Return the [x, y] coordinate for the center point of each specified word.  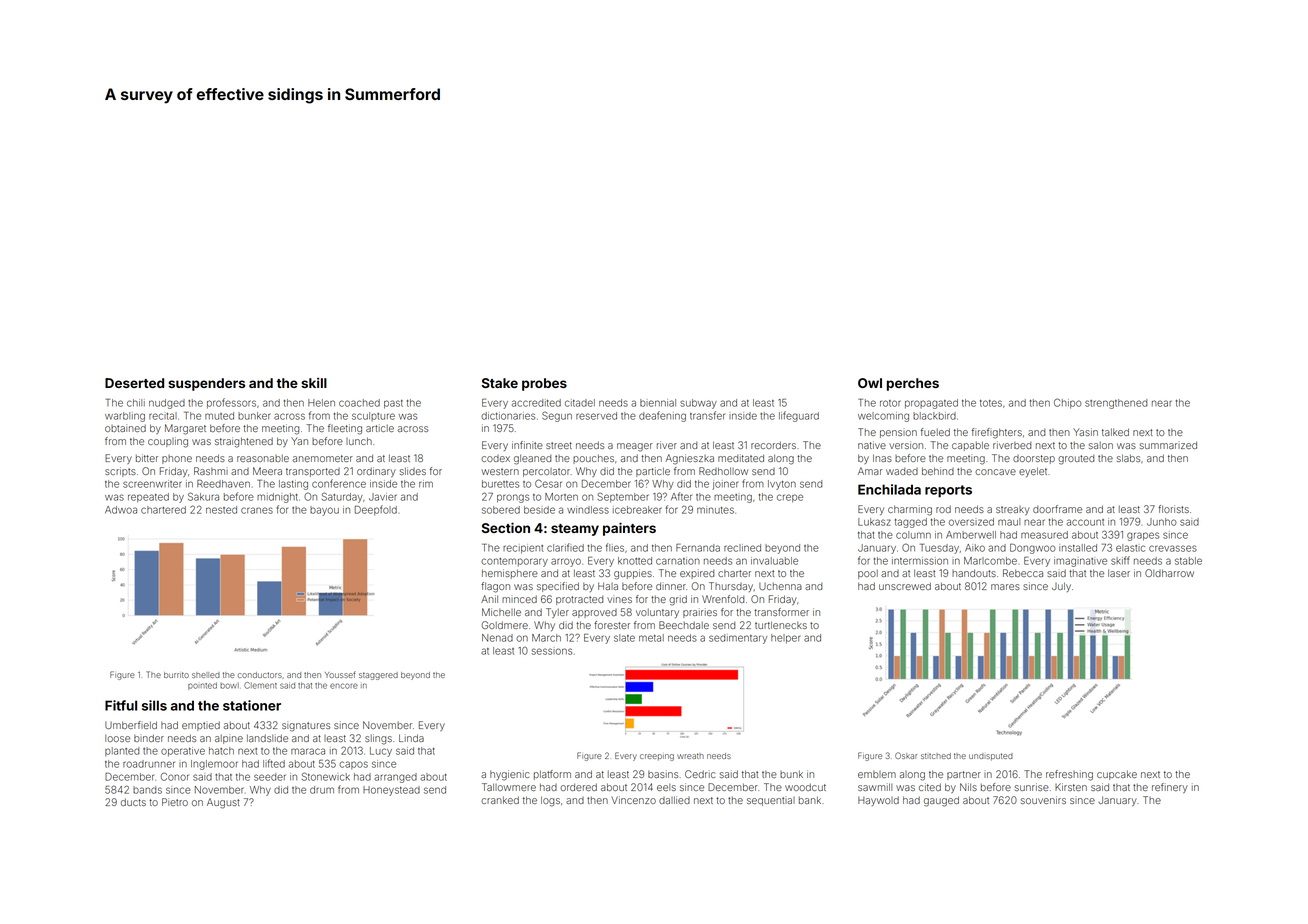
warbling [125, 417]
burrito [176, 675]
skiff [1120, 560]
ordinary [376, 472]
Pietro [175, 802]
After [681, 496]
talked [1115, 432]
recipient [523, 549]
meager [635, 447]
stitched [936, 756]
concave [995, 472]
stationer [252, 705]
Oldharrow [1169, 573]
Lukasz [874, 522]
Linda [411, 738]
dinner [671, 586]
